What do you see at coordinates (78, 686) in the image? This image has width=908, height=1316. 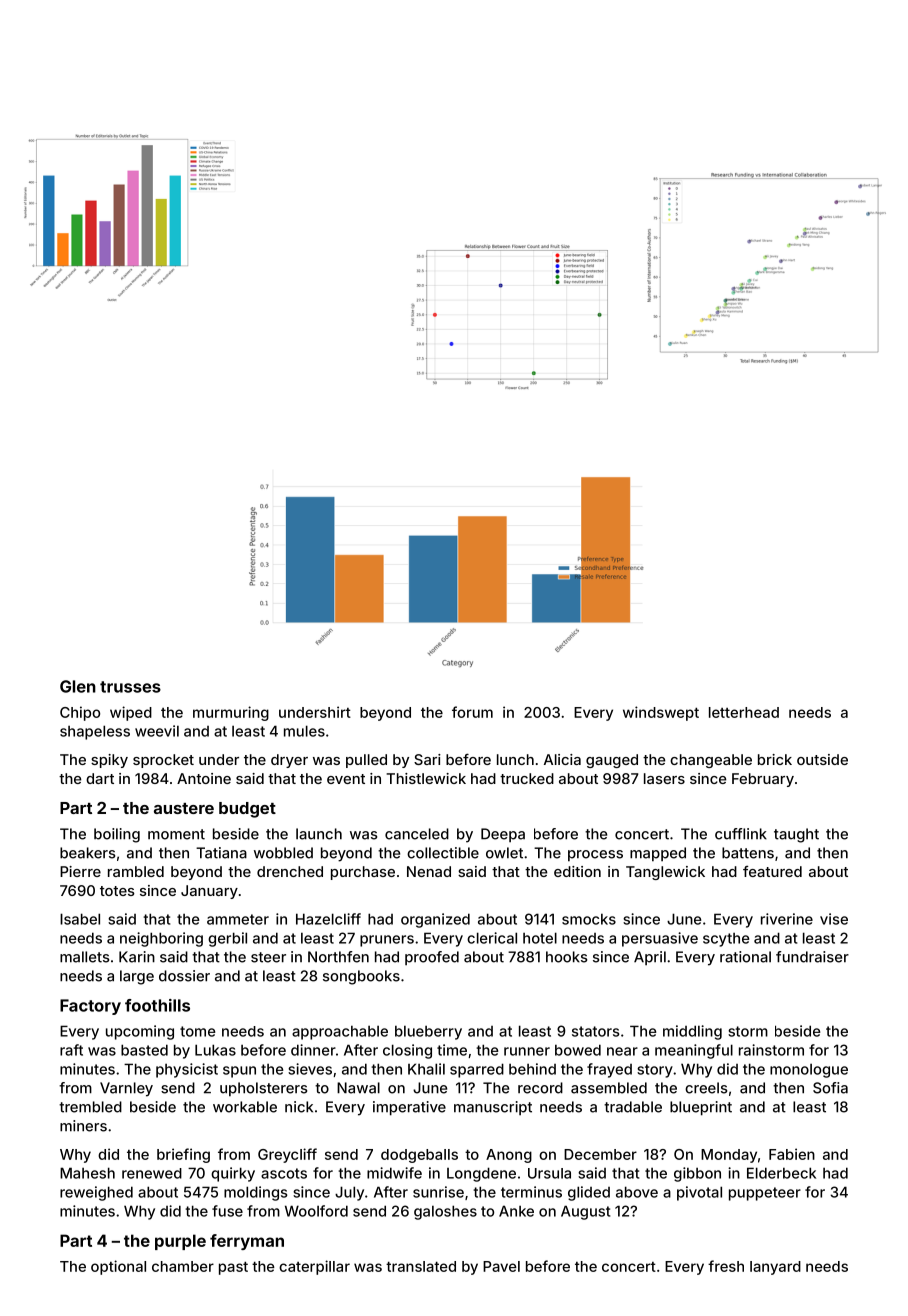 I see `Glen` at bounding box center [78, 686].
